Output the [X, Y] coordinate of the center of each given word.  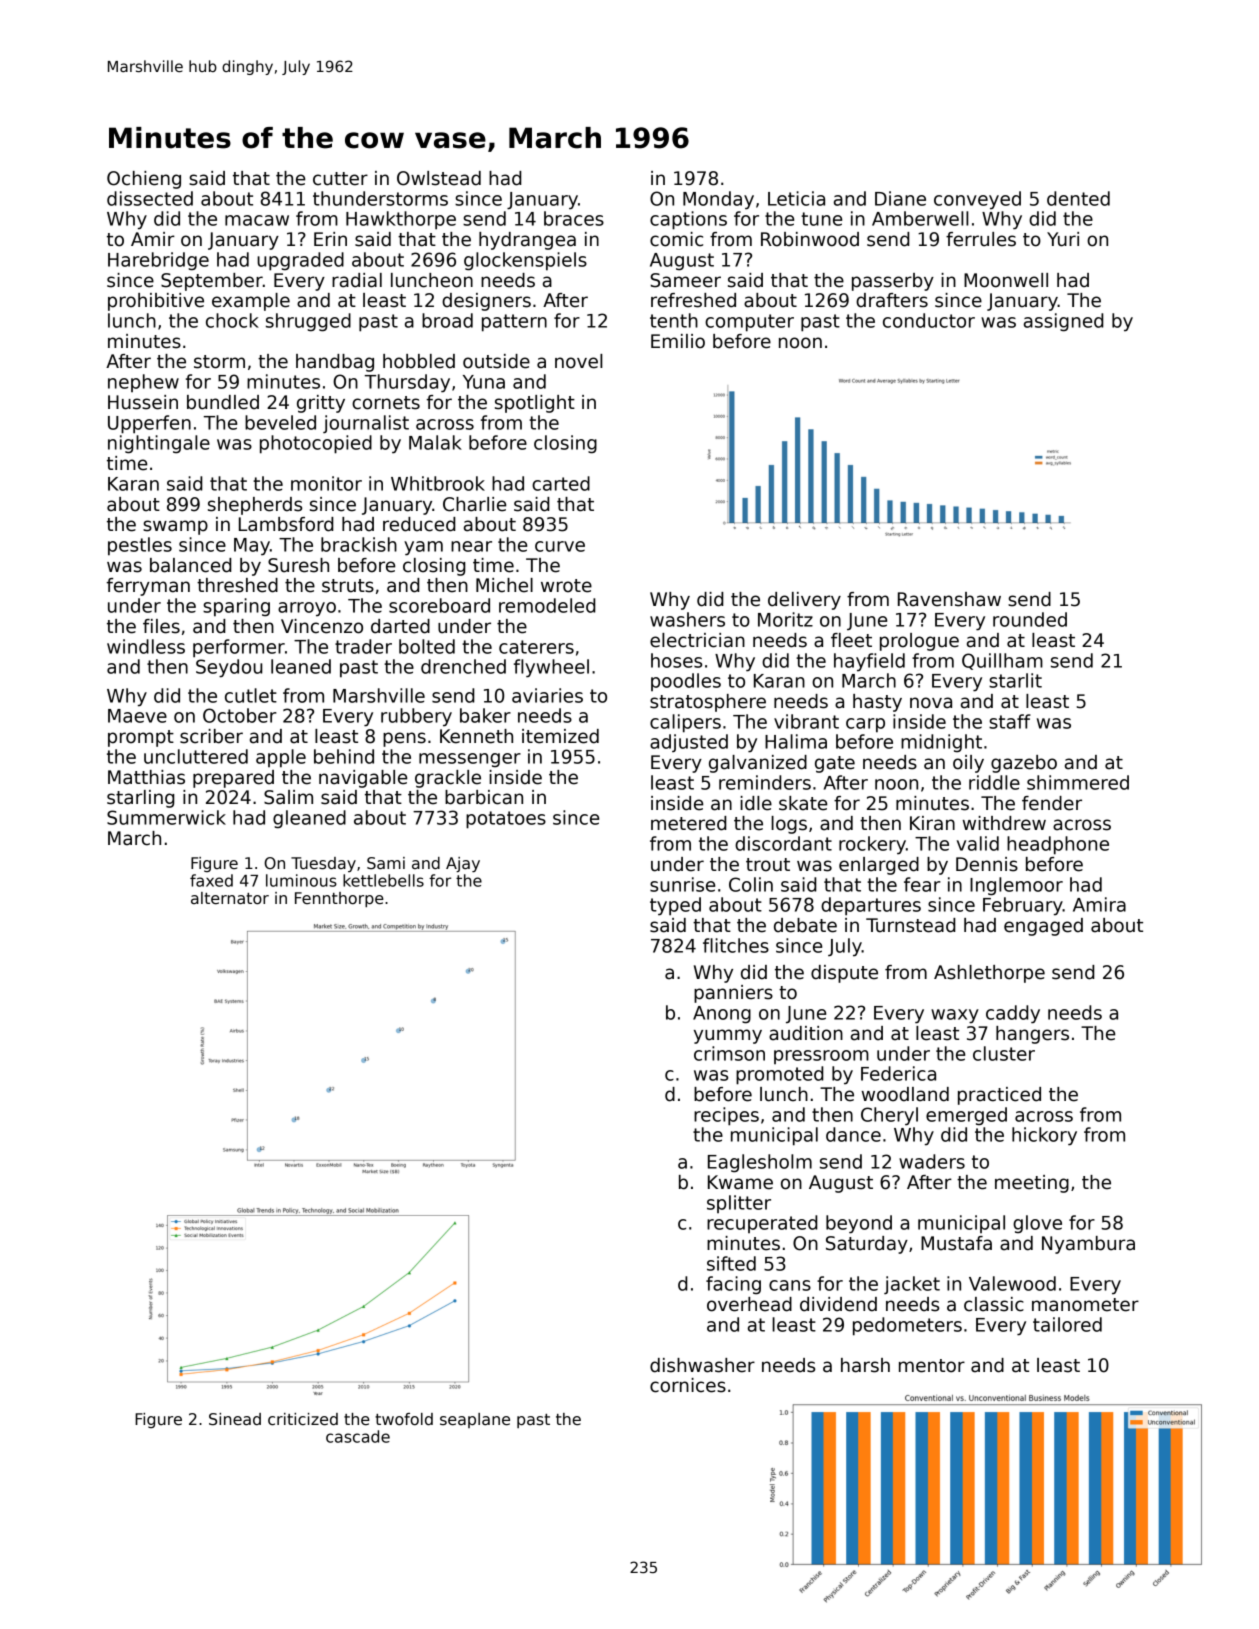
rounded [1030, 619]
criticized [303, 1419]
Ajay [463, 864]
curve [560, 546]
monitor [326, 483]
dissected [150, 198]
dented [1078, 198]
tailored [1067, 1324]
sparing [236, 607]
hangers [1032, 1035]
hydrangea [527, 241]
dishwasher [702, 1365]
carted [561, 483]
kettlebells [383, 880]
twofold [404, 1419]
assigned [1064, 322]
